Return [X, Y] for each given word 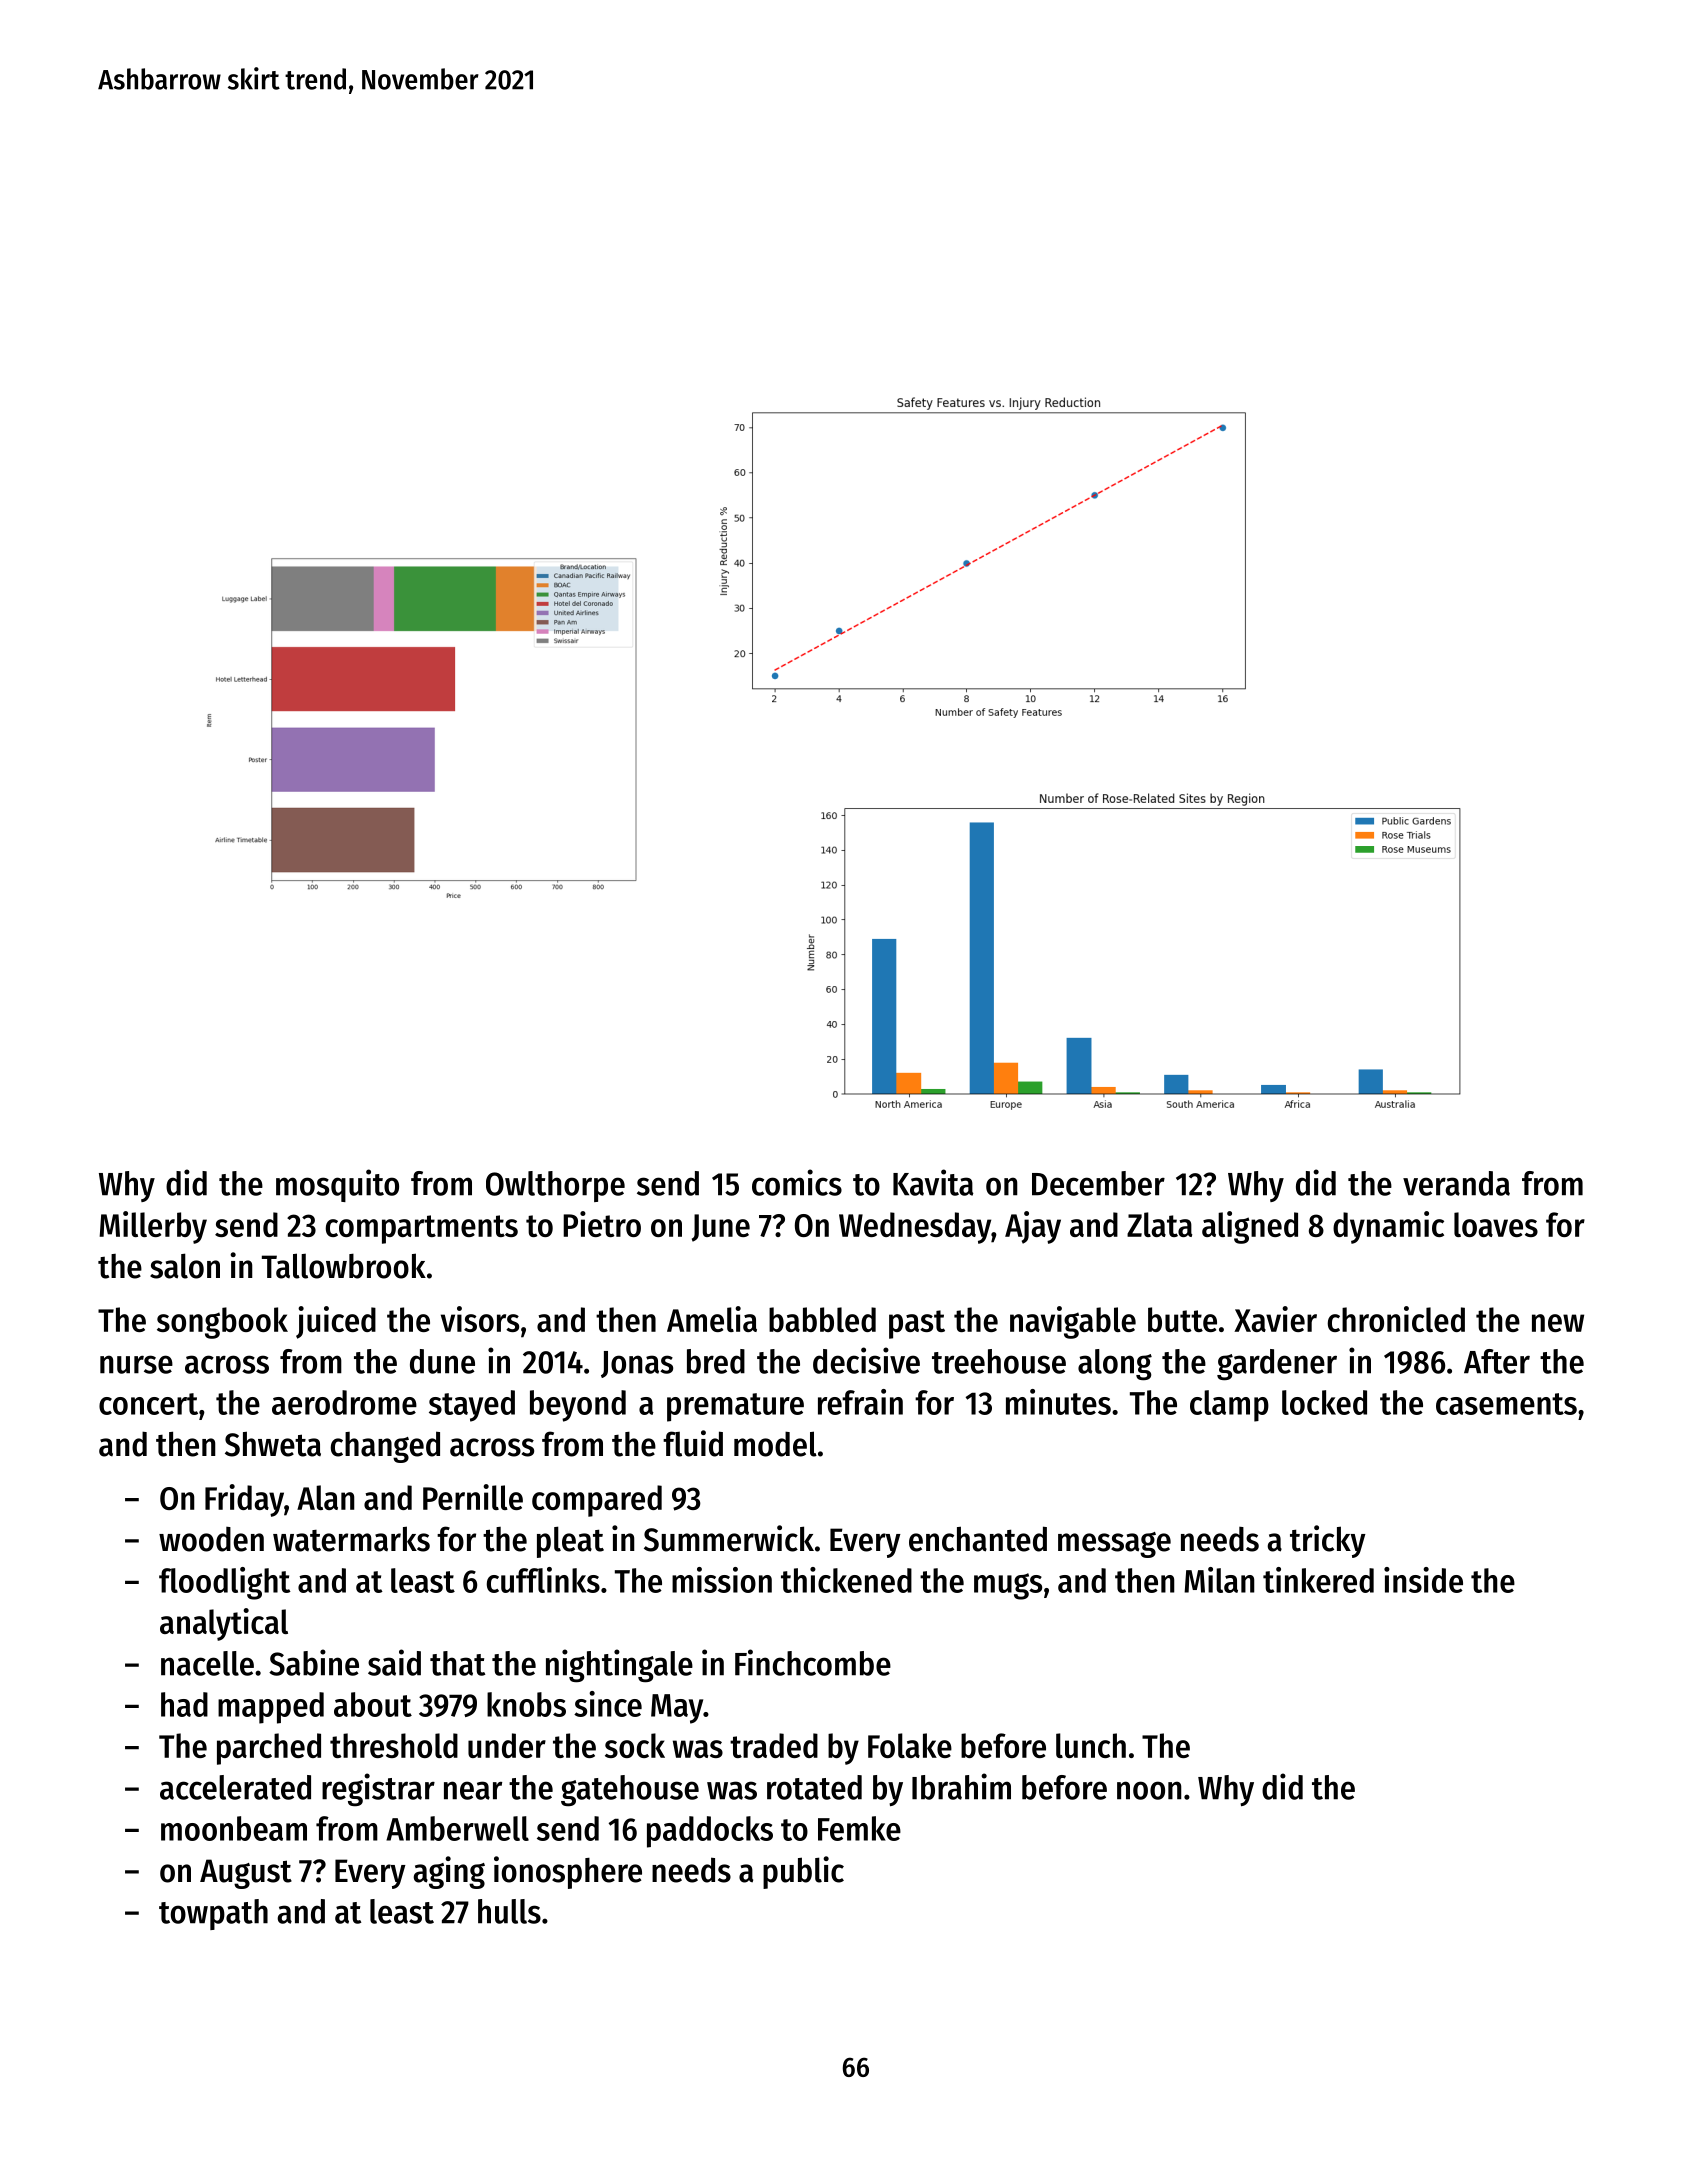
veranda [1456, 1183]
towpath [213, 1914]
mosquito [337, 1185]
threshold [394, 1745]
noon [1149, 1790]
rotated [814, 1787]
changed [385, 1447]
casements [1506, 1404]
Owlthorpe [555, 1186]
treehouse [999, 1361]
